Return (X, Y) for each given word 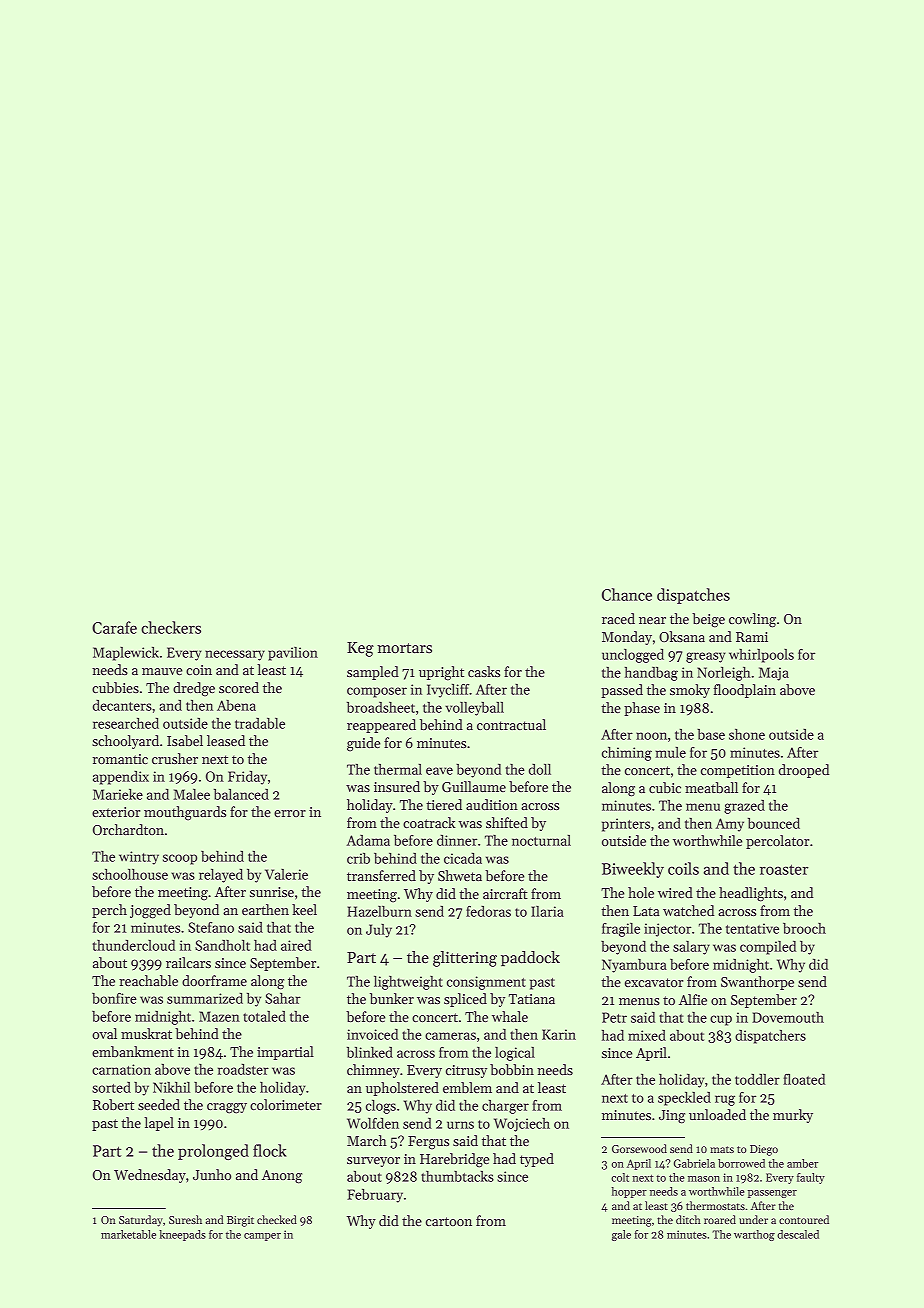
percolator (777, 842)
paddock (530, 958)
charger (505, 1107)
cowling (752, 620)
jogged (150, 911)
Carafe (114, 627)
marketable (128, 1234)
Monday (627, 638)
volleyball (474, 709)
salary (691, 948)
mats (722, 1149)
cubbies (115, 687)
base (711, 734)
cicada (463, 858)
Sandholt (222, 945)
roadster (243, 1069)
